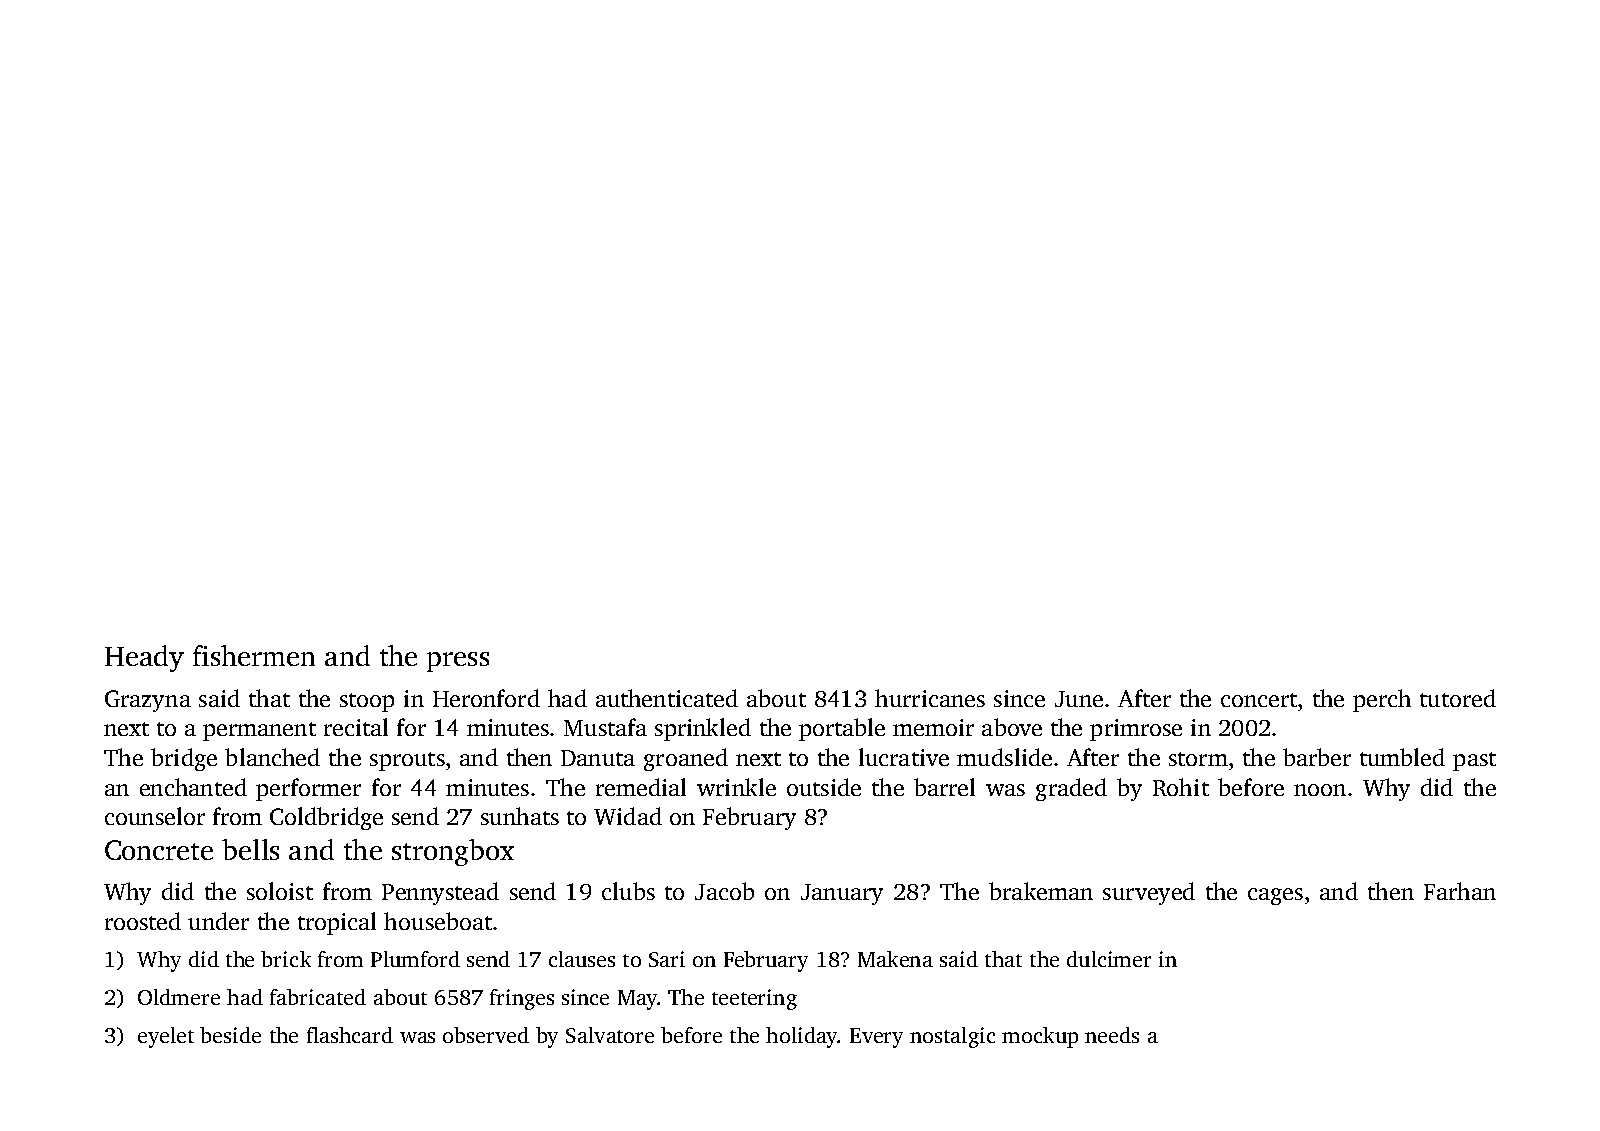  What do you see at coordinates (1317, 757) in the screenshot?
I see `barber` at bounding box center [1317, 757].
